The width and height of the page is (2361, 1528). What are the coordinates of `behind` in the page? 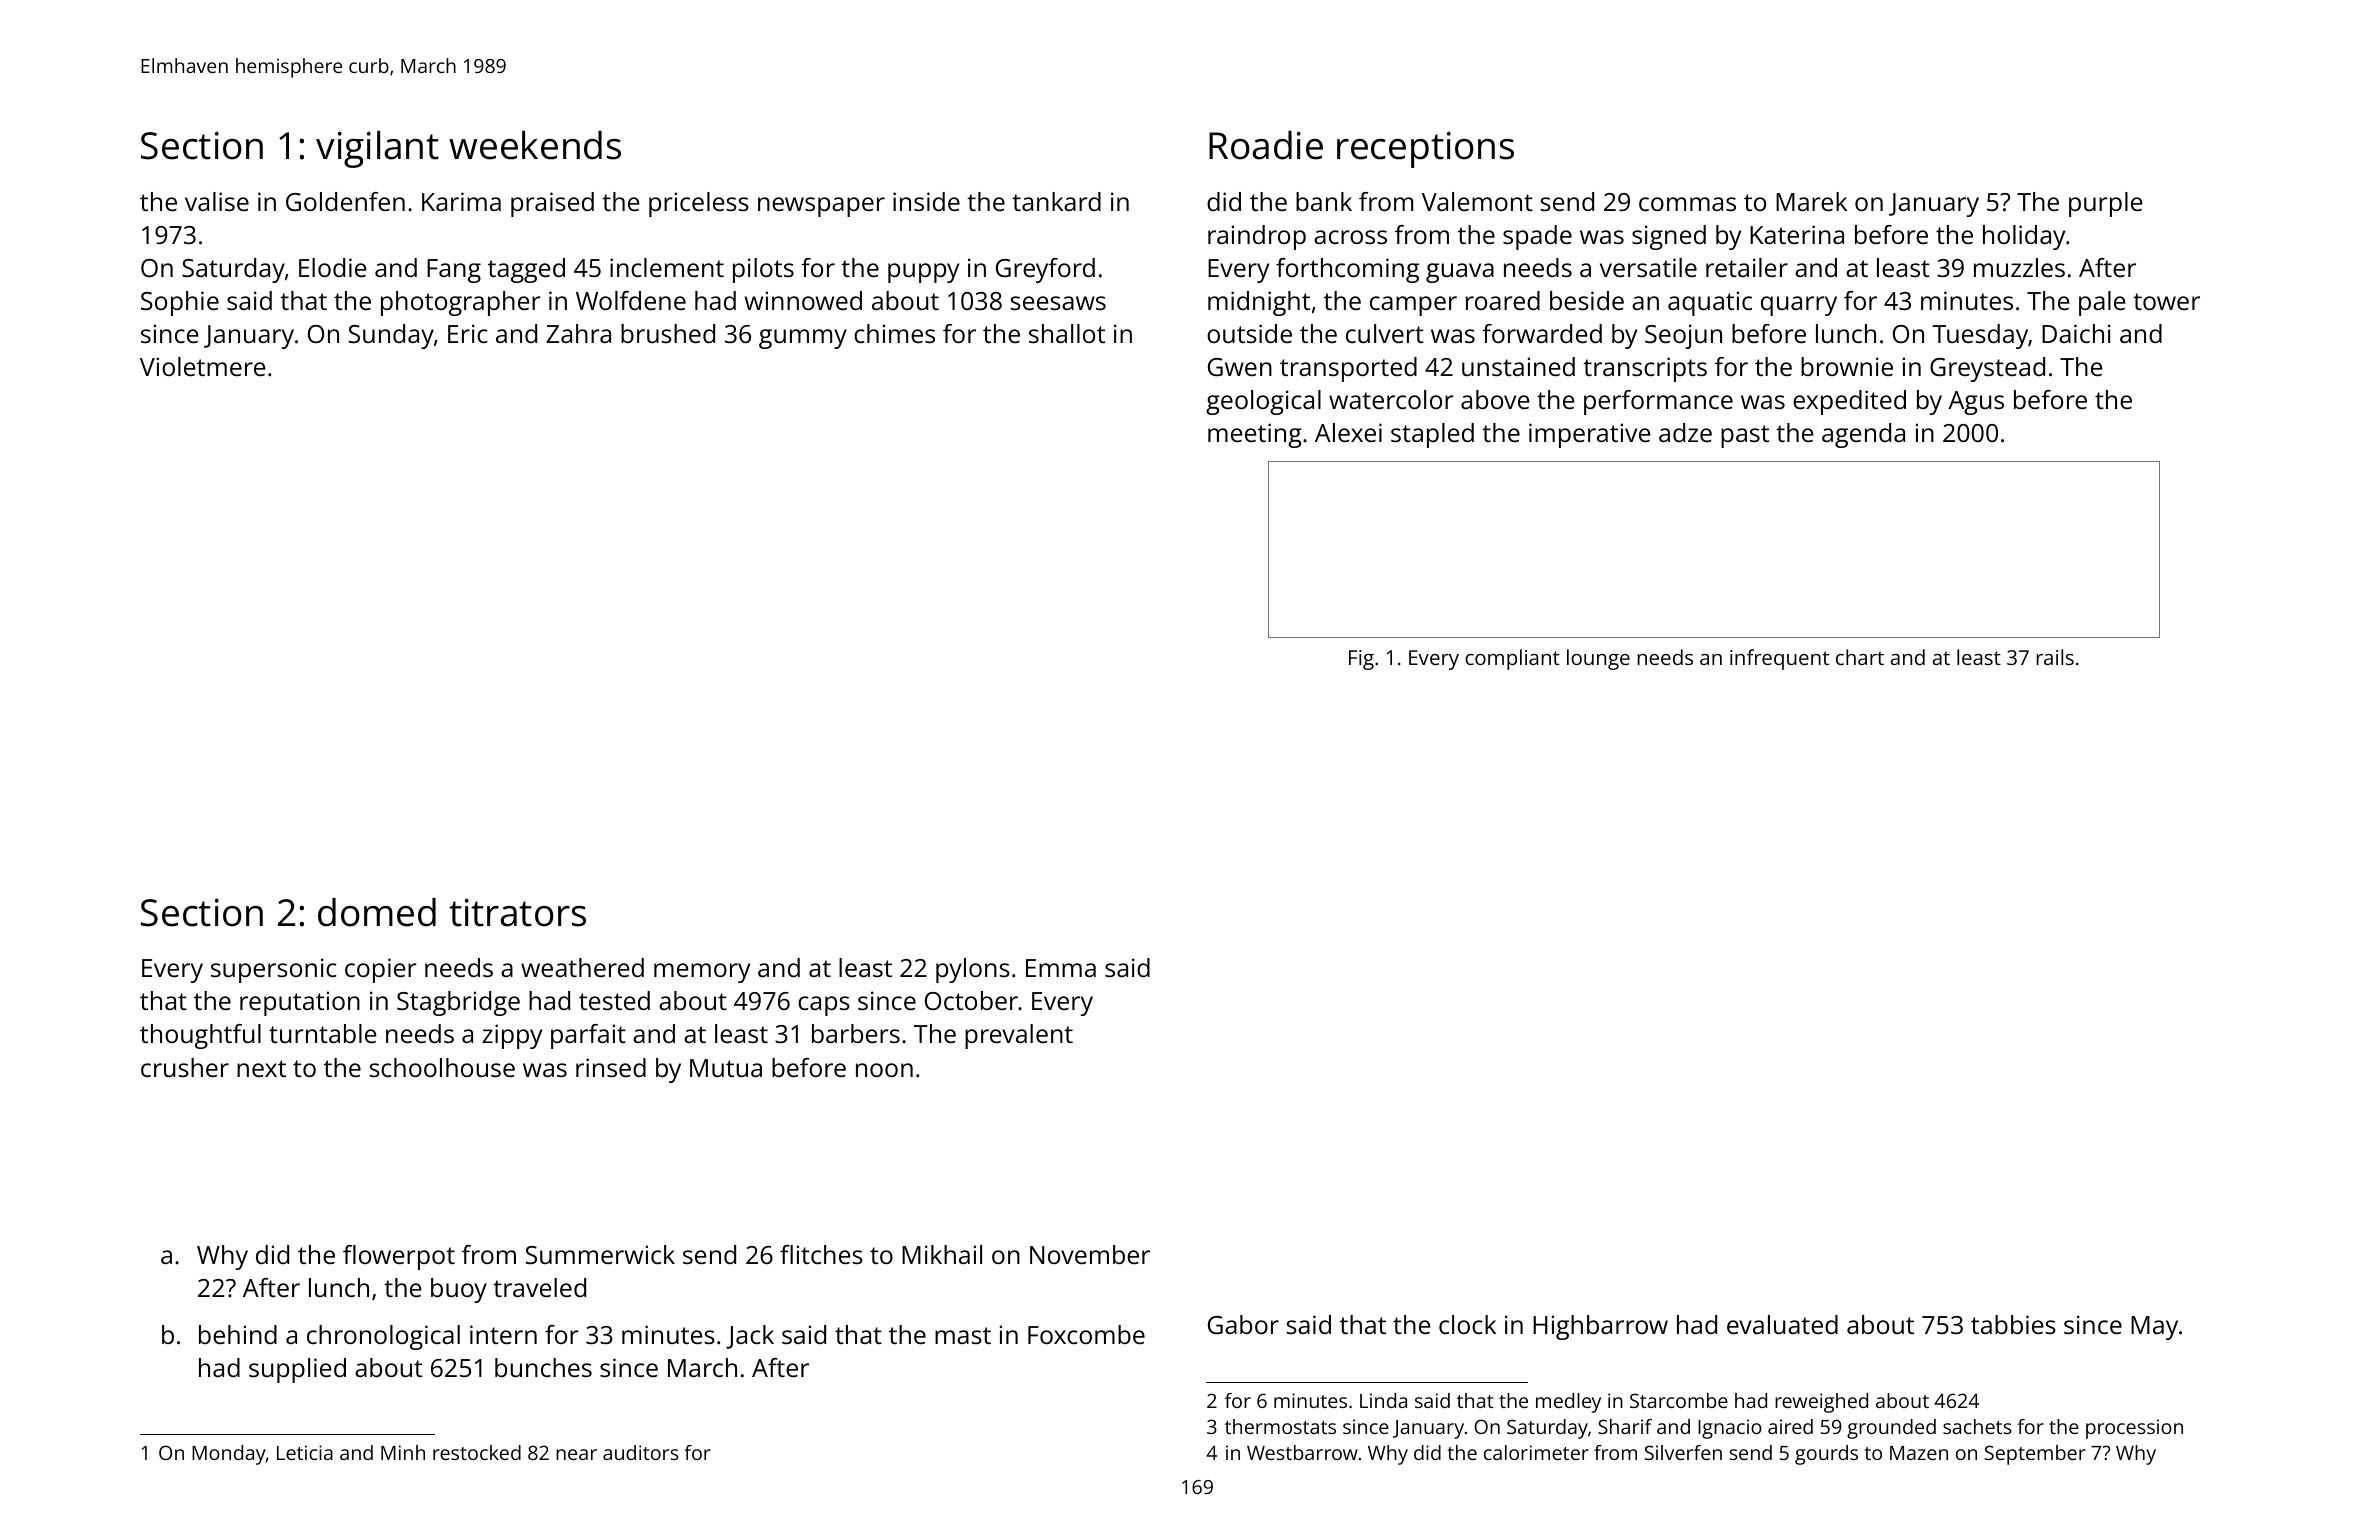 It's located at (238, 1334).
